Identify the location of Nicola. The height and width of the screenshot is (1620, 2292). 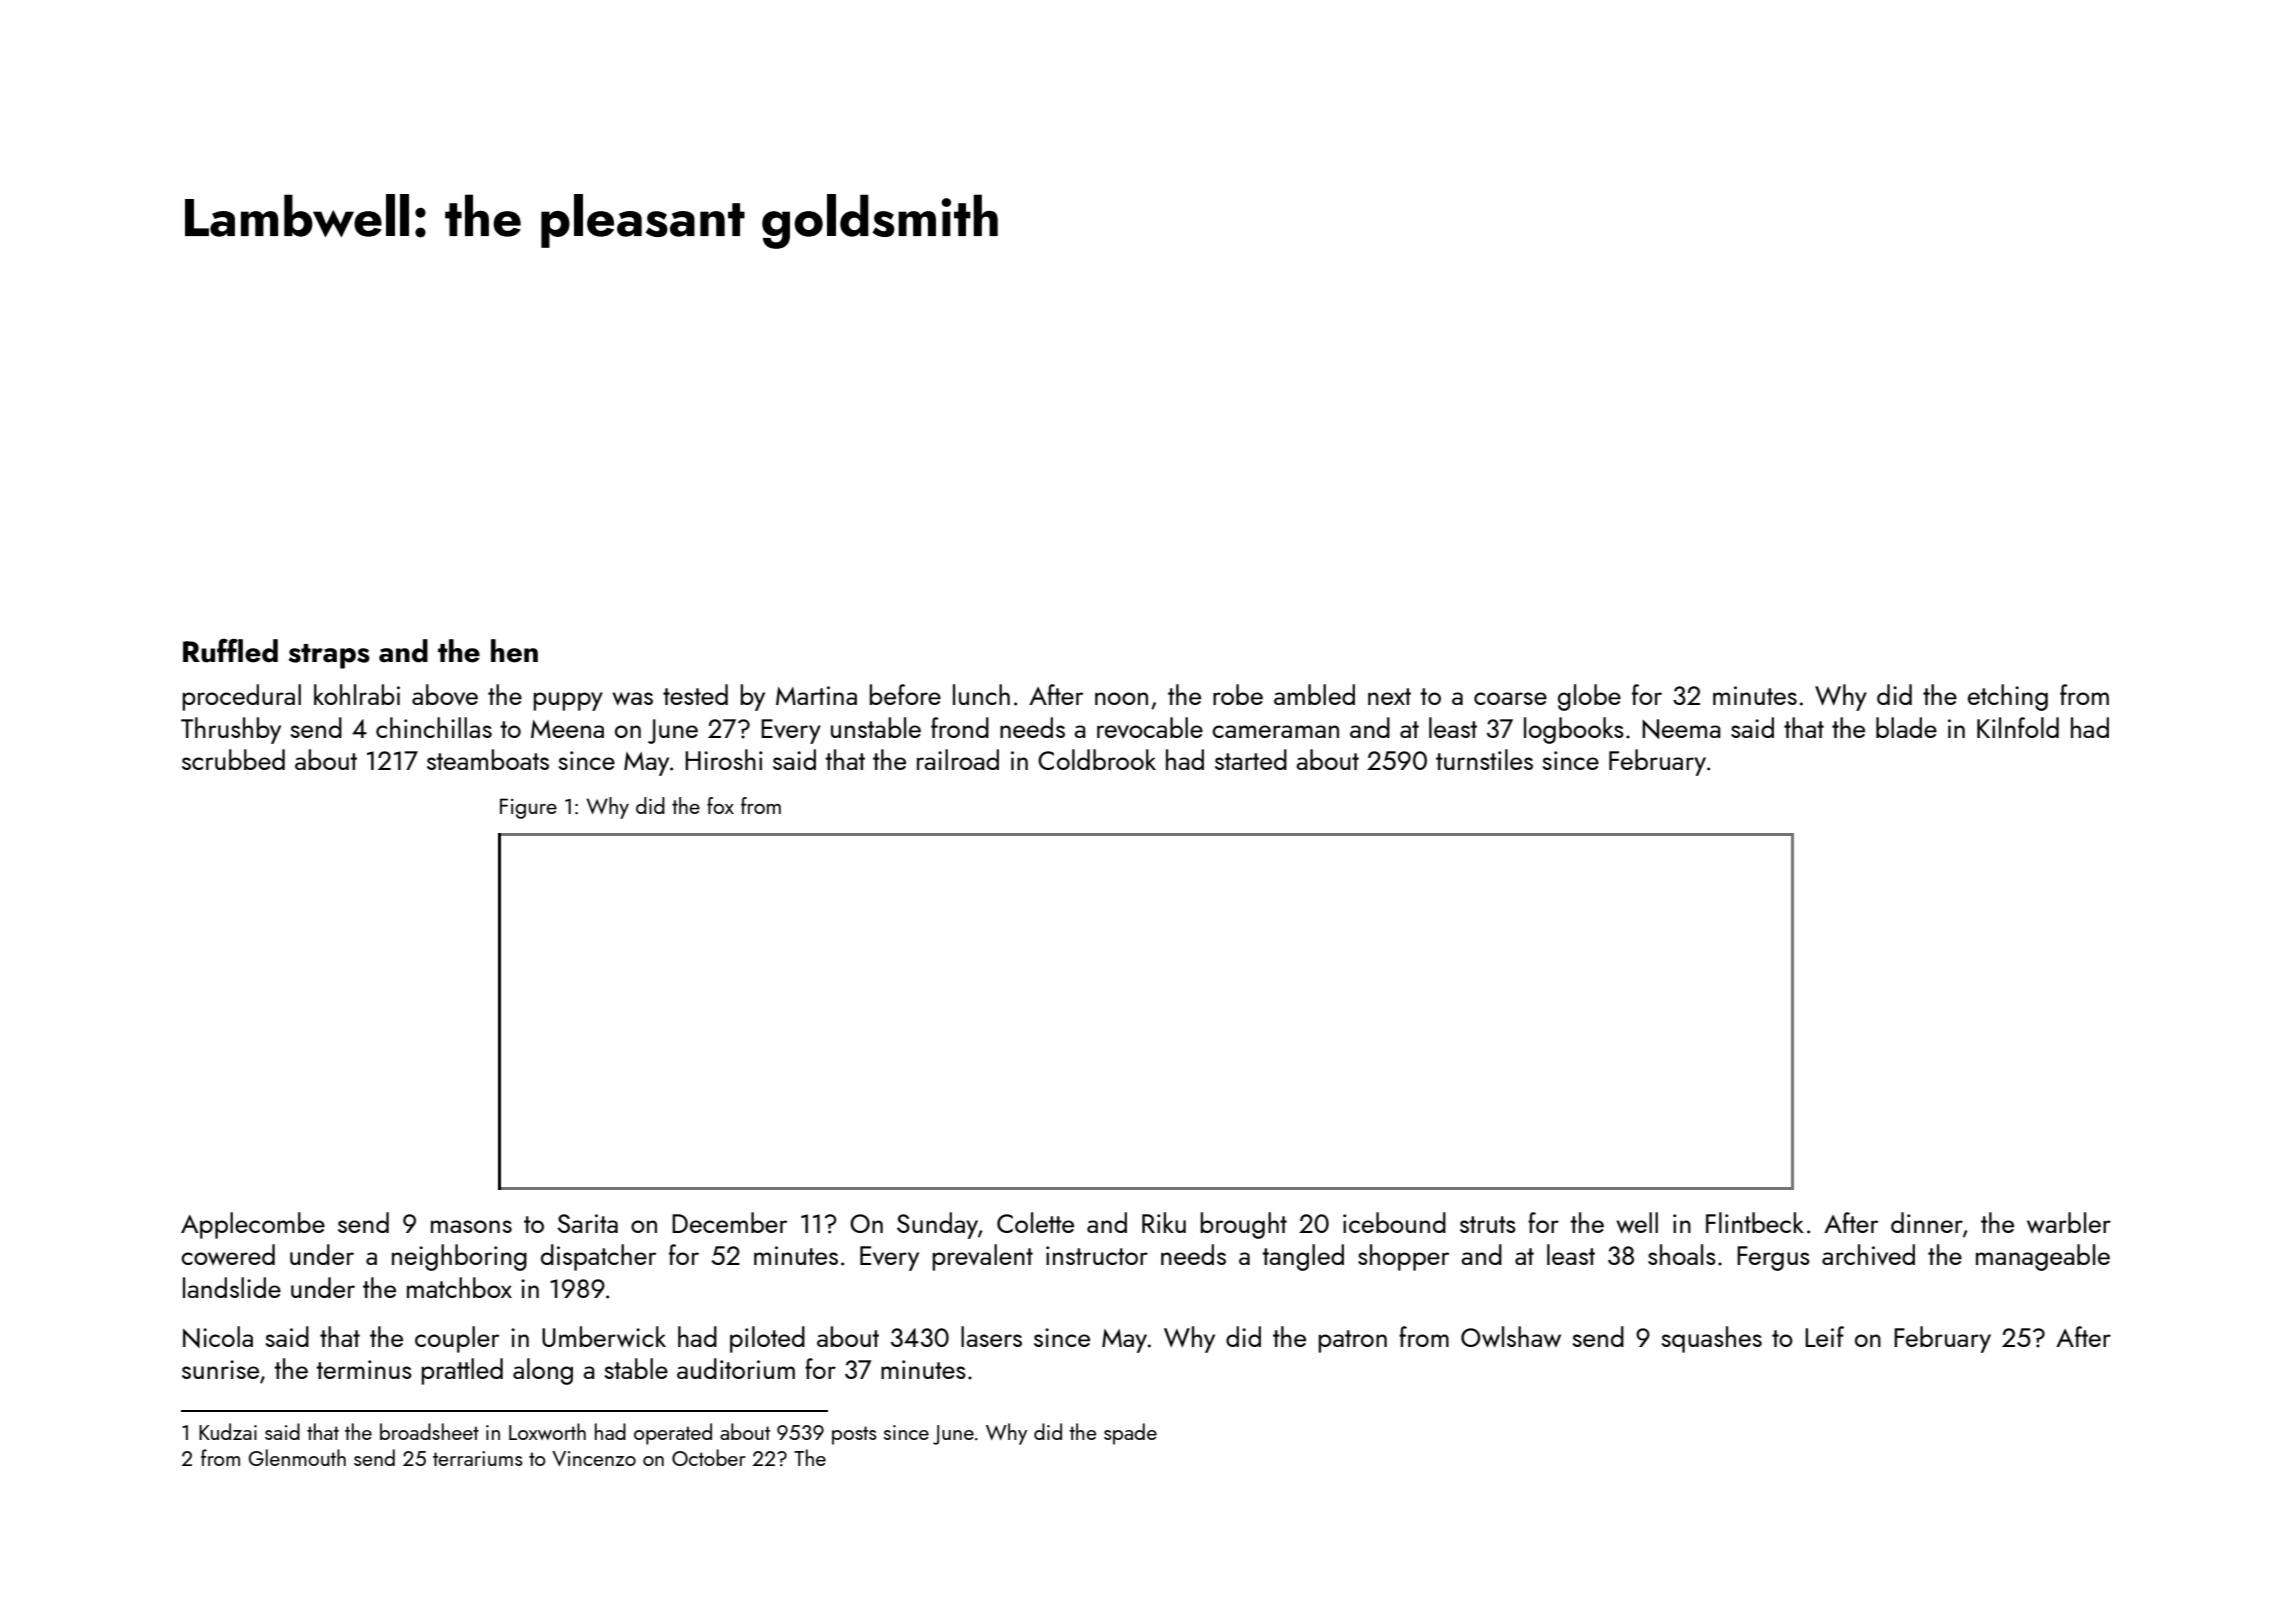
(218, 1337).
